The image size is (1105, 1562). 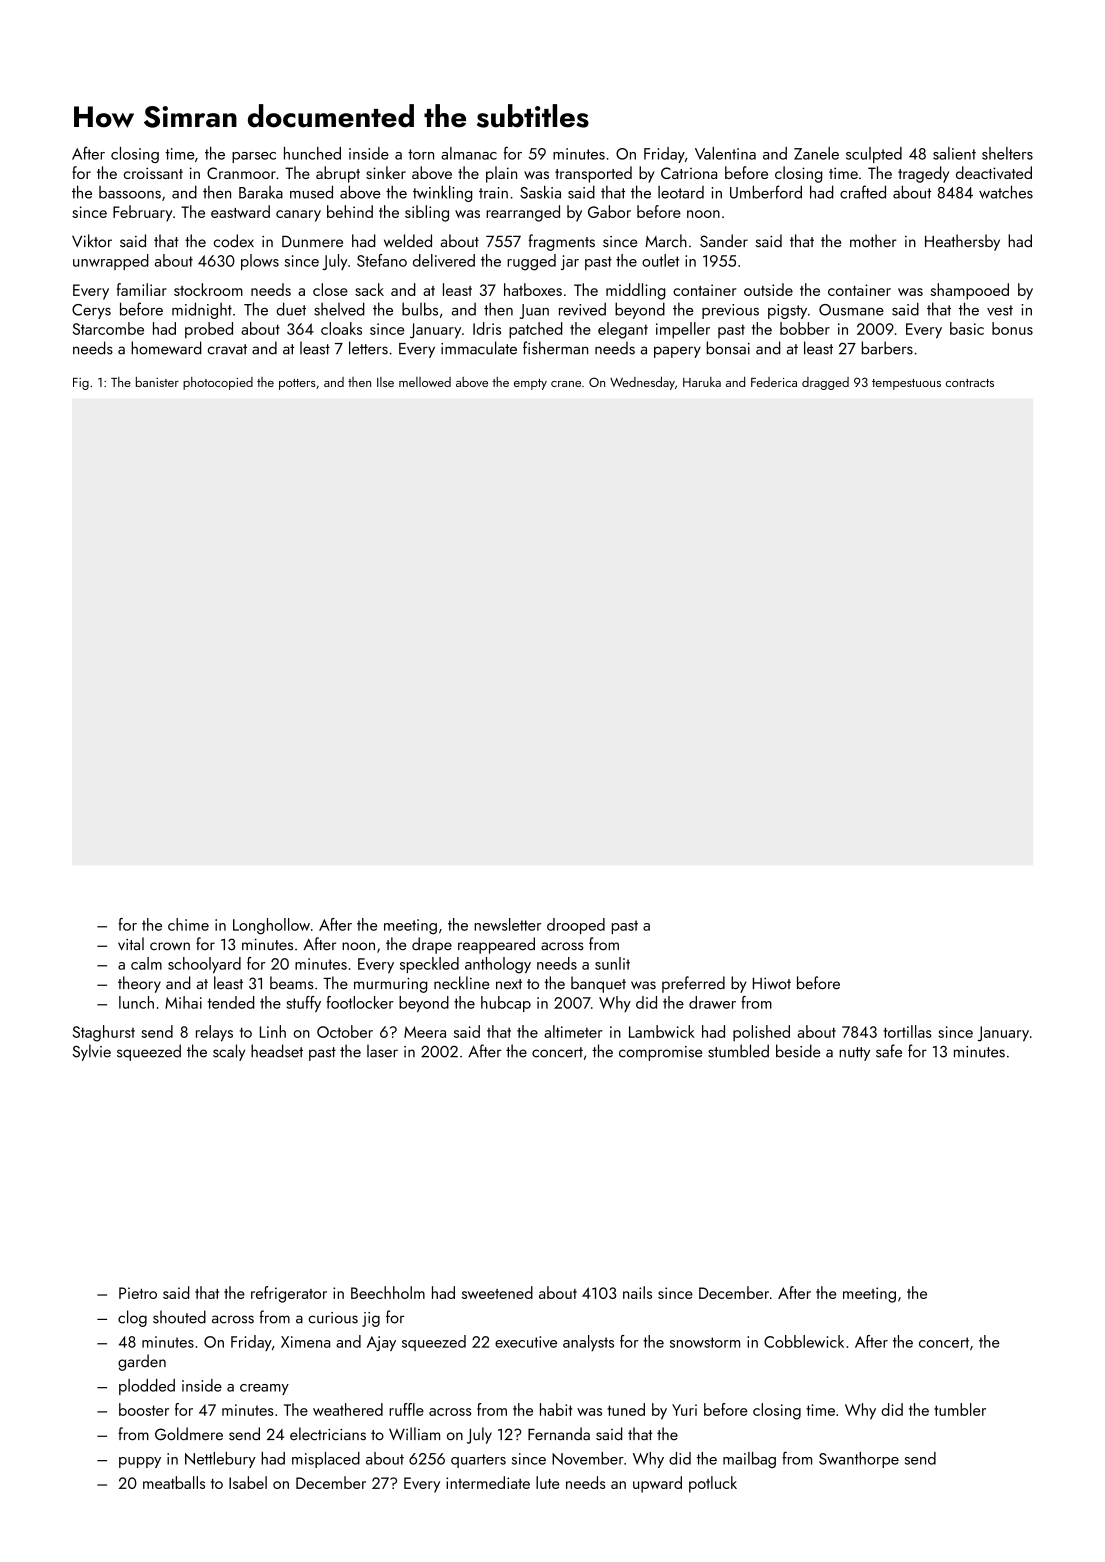 I want to click on Swanthorpe, so click(x=859, y=1460).
